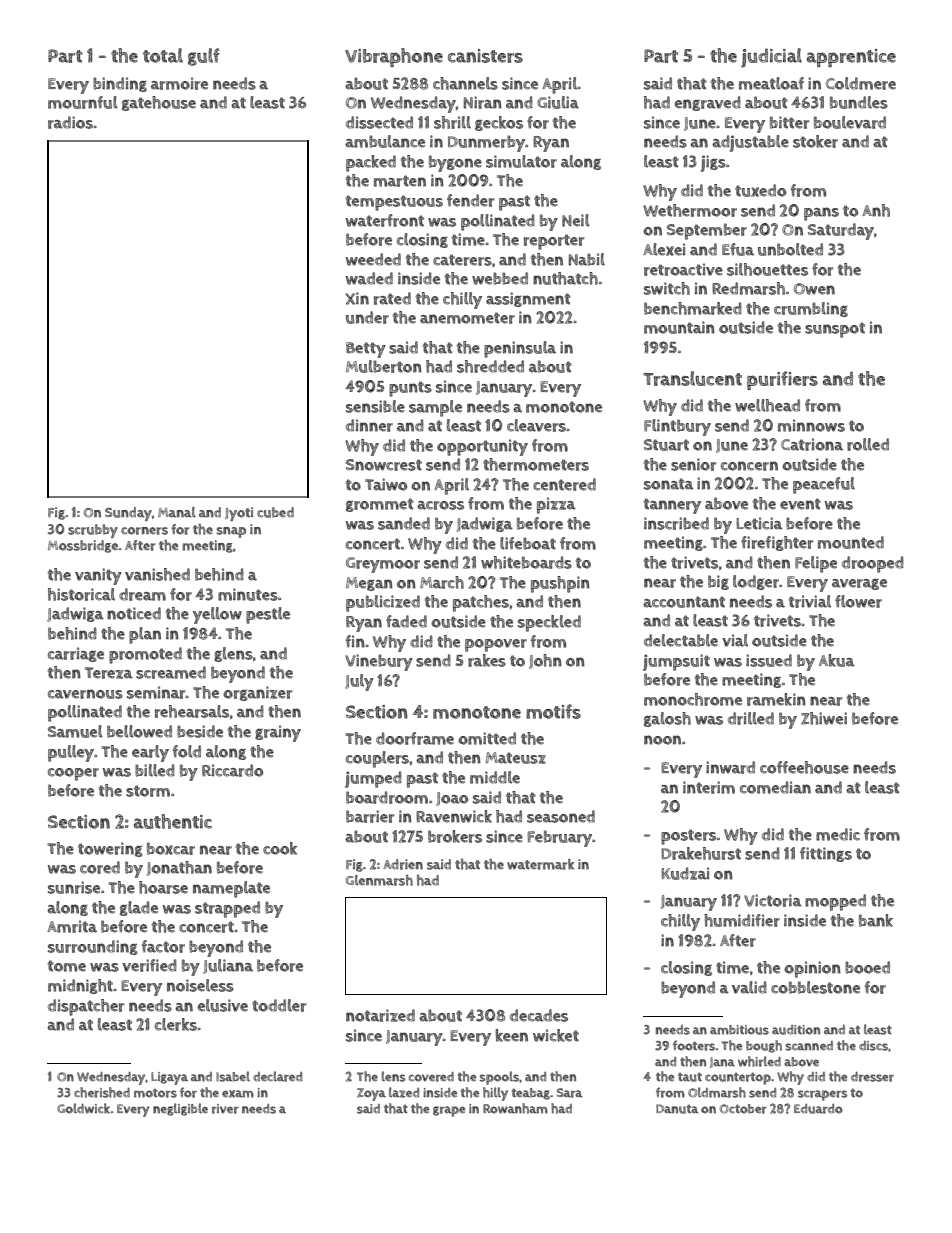 Image resolution: width=952 pixels, height=1233 pixels. Describe the element at coordinates (564, 484) in the screenshot. I see `centered` at that location.
